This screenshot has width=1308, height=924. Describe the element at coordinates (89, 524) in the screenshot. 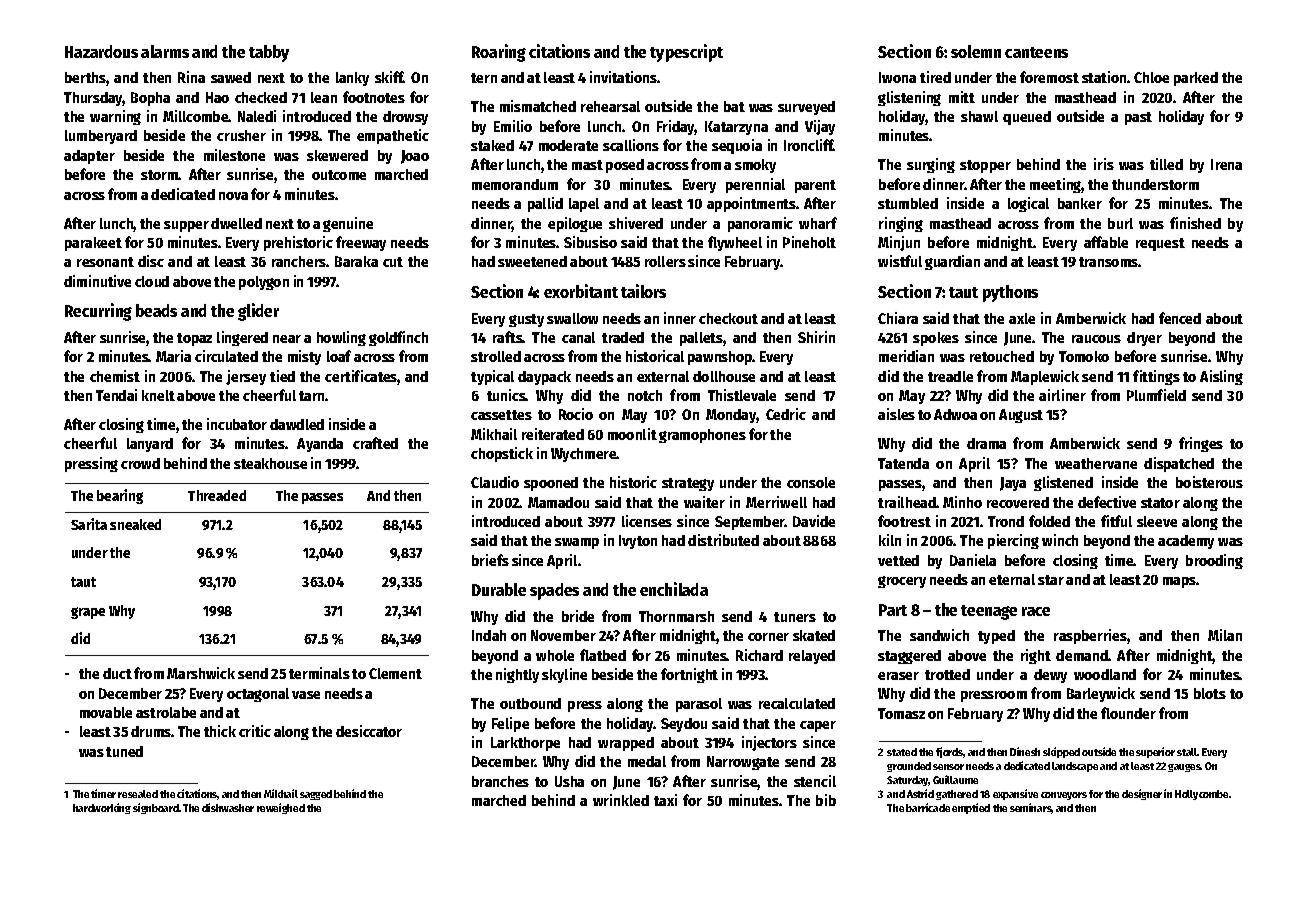

I see `Sarita` at that location.
